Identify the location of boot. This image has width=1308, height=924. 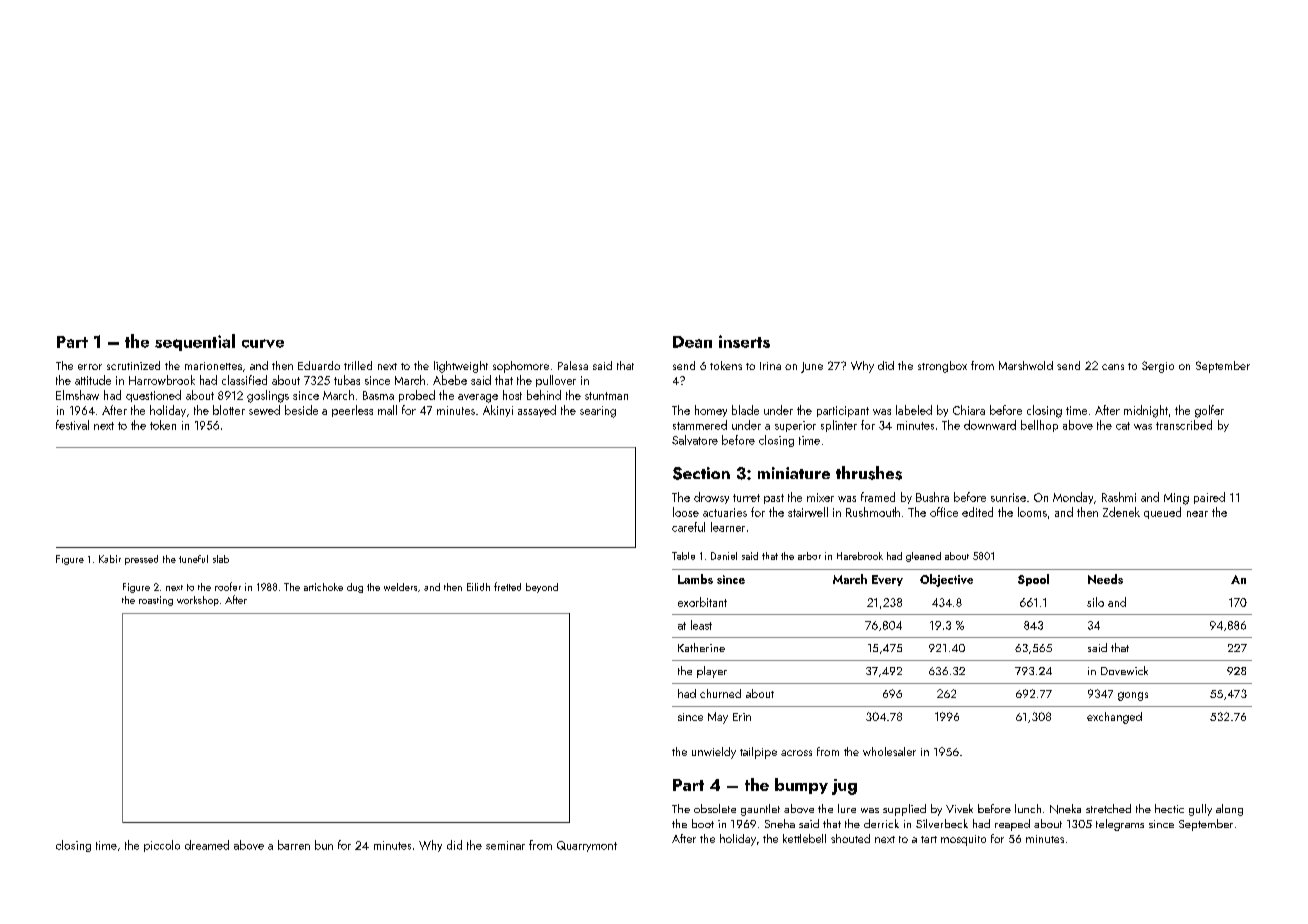
(703, 823).
